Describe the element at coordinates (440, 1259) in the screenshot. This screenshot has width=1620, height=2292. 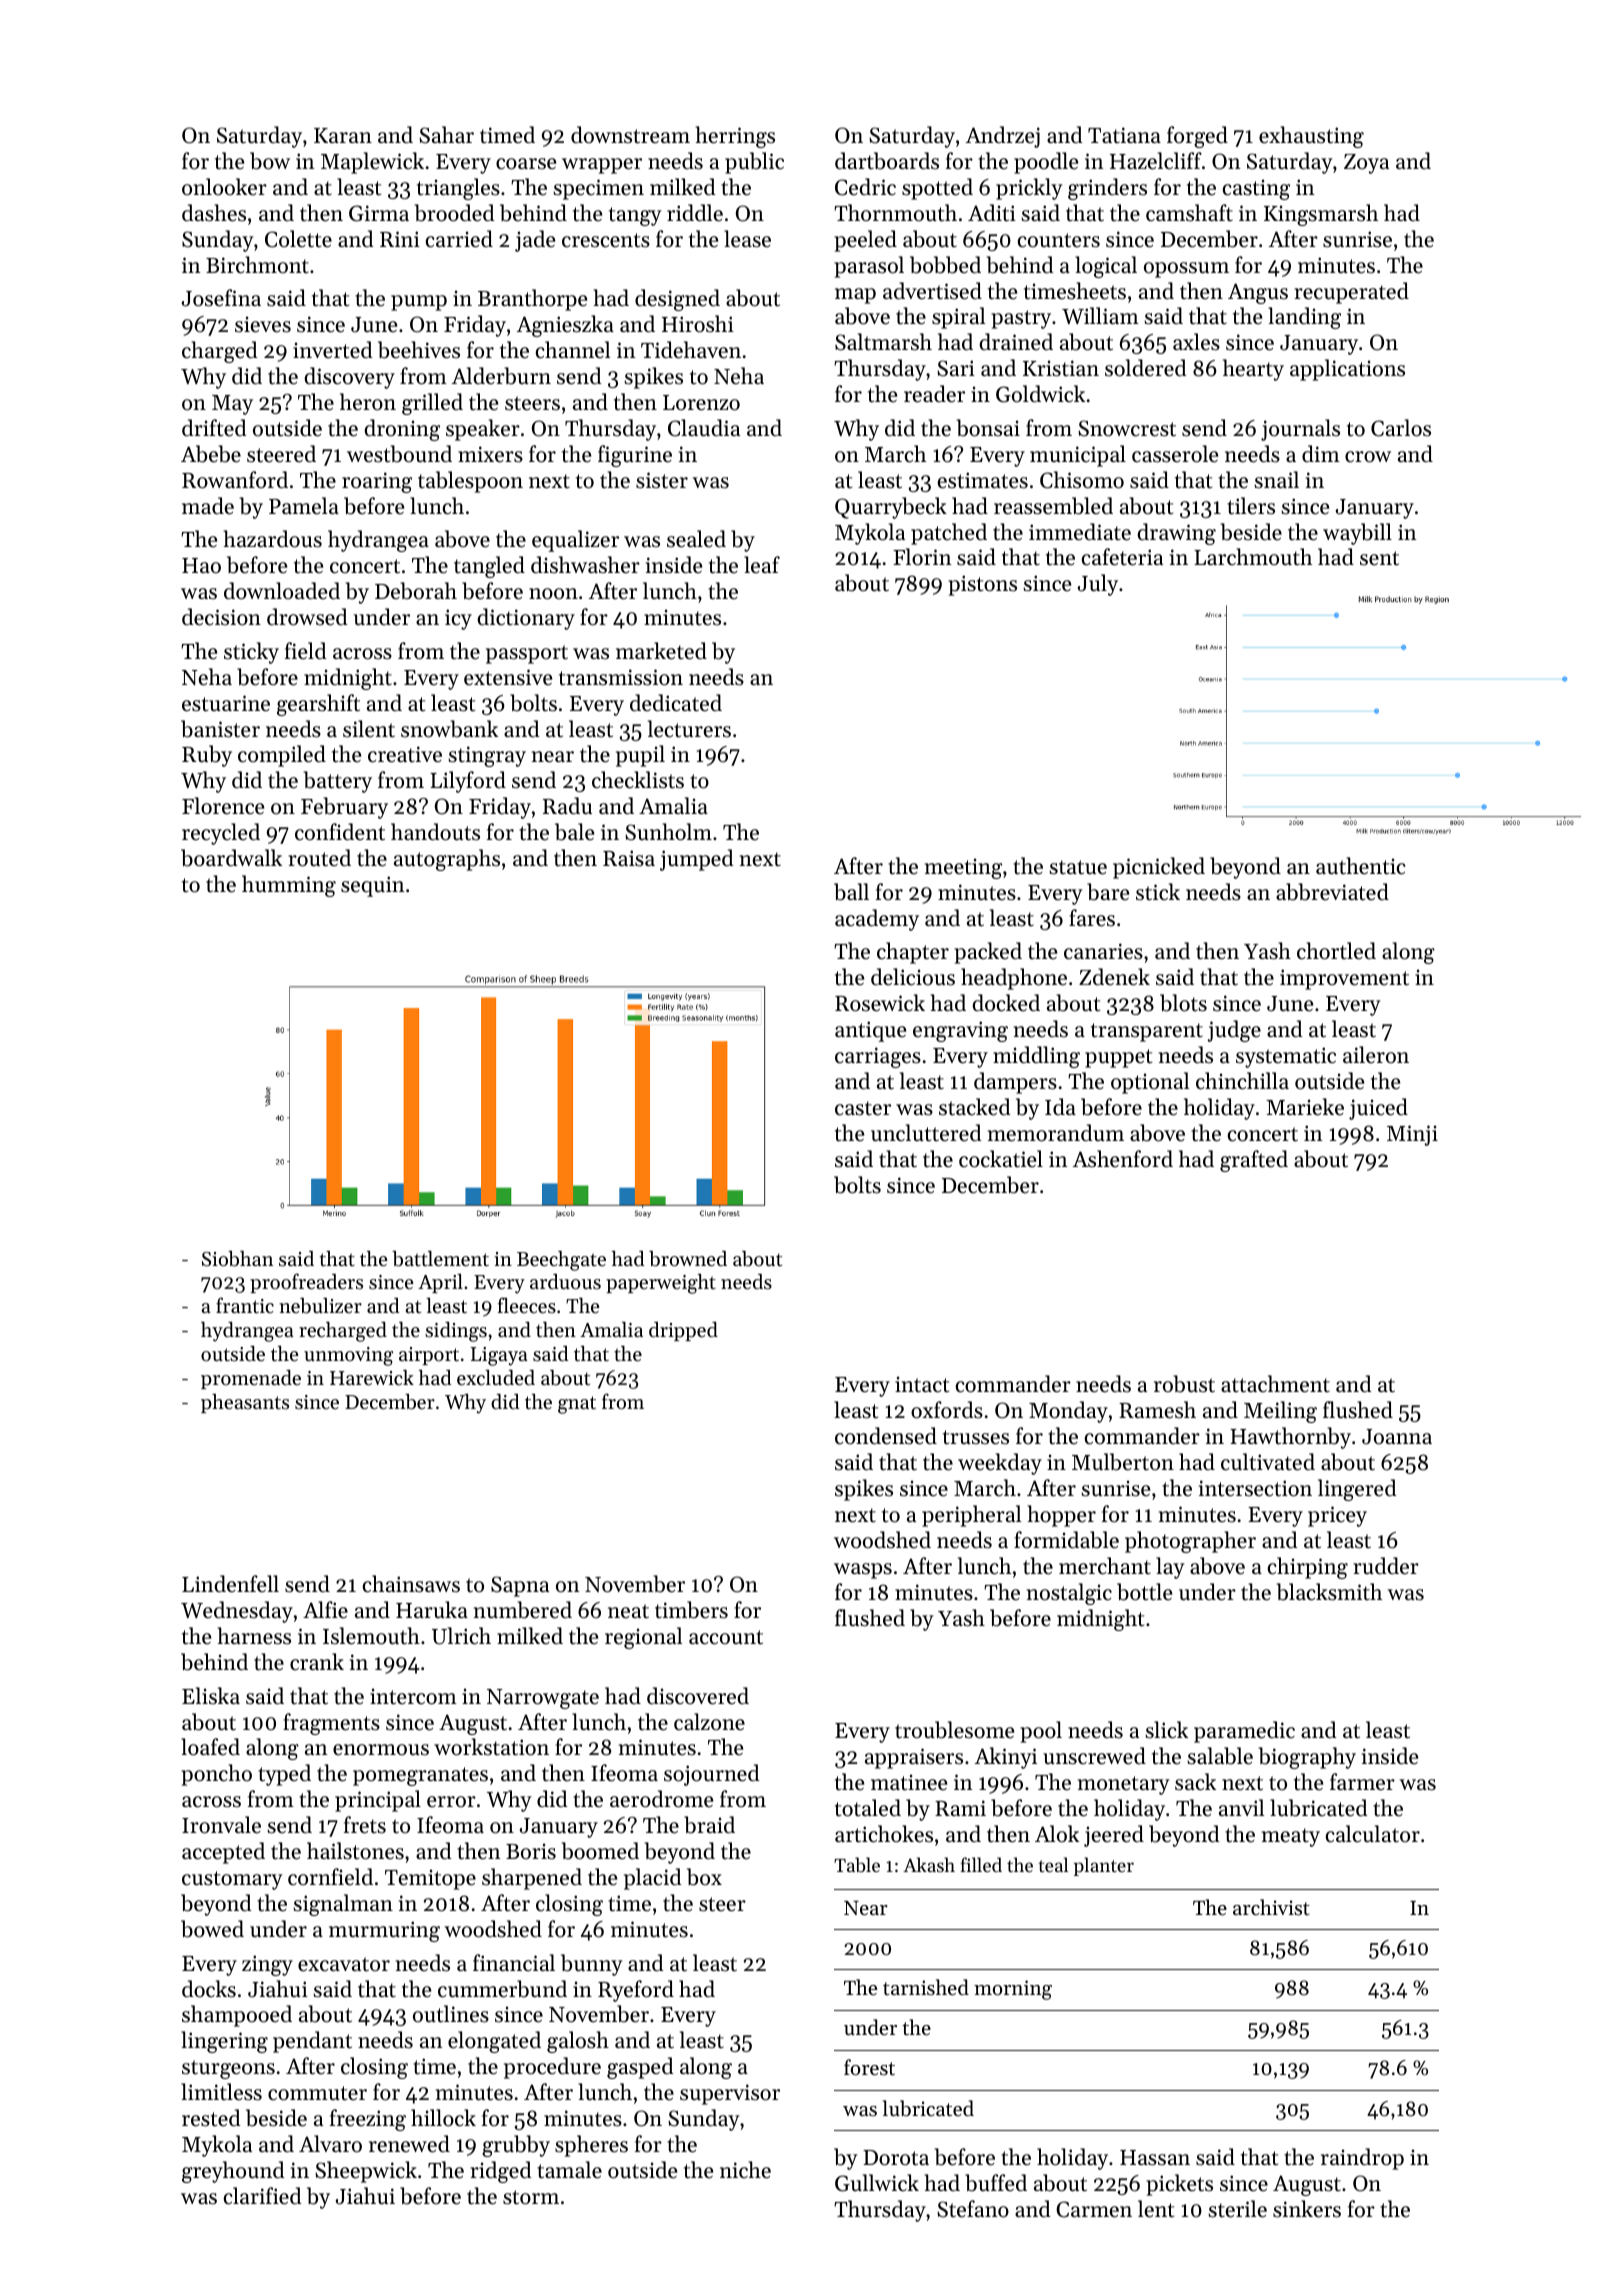
I see `battlement` at that location.
